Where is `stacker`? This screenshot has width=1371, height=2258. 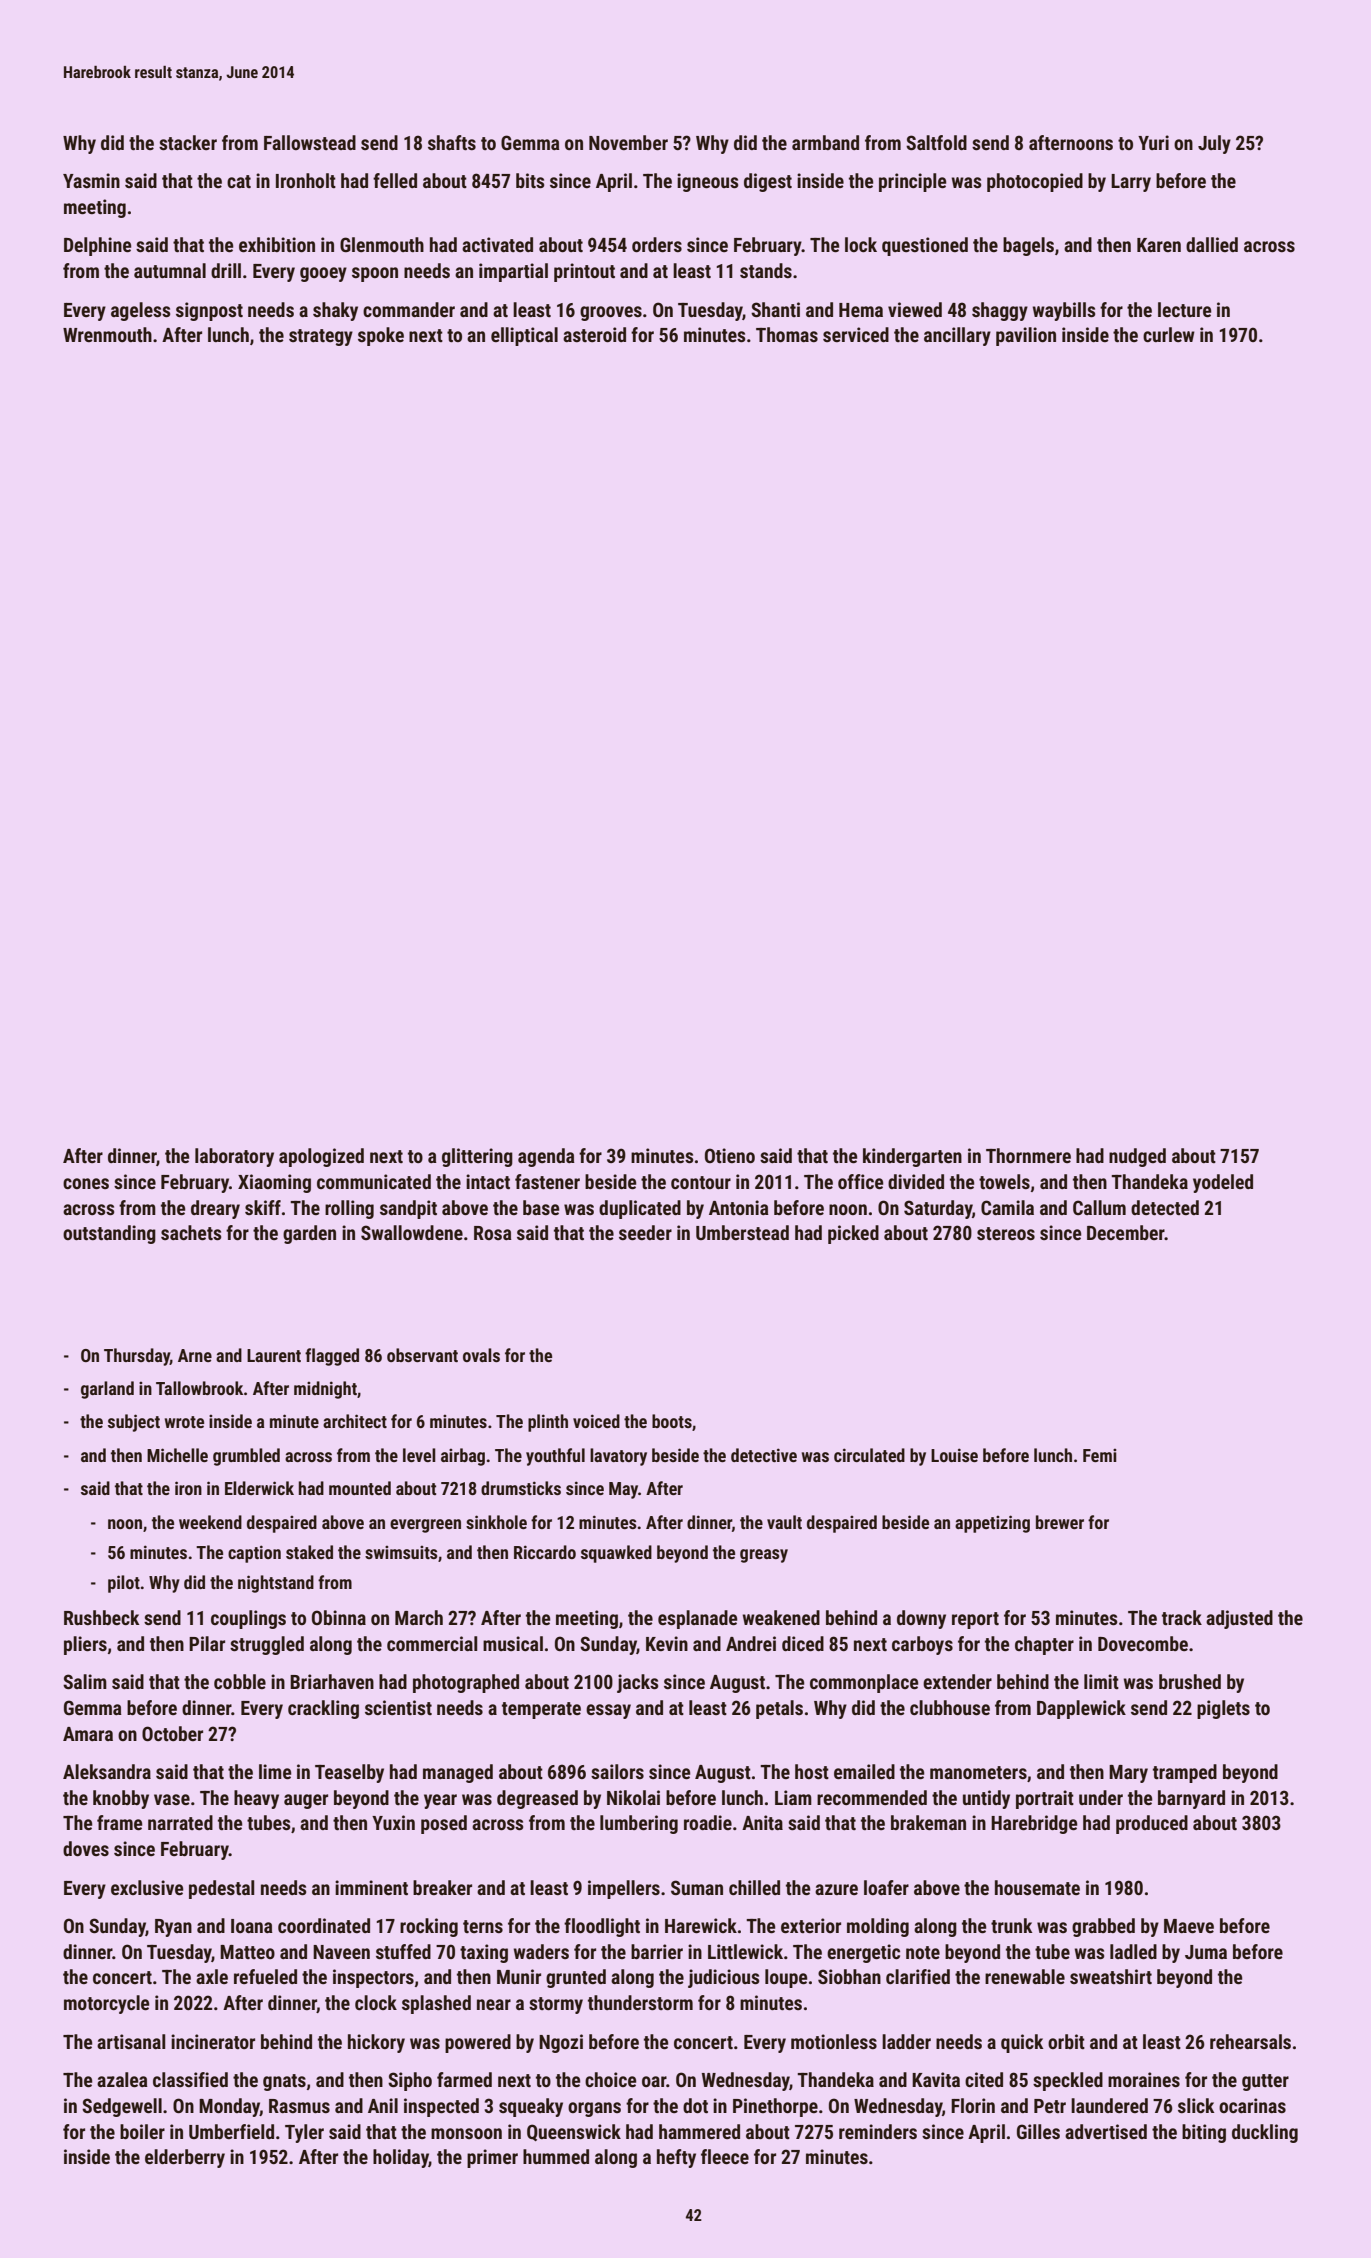
stacker is located at coordinates (188, 142).
